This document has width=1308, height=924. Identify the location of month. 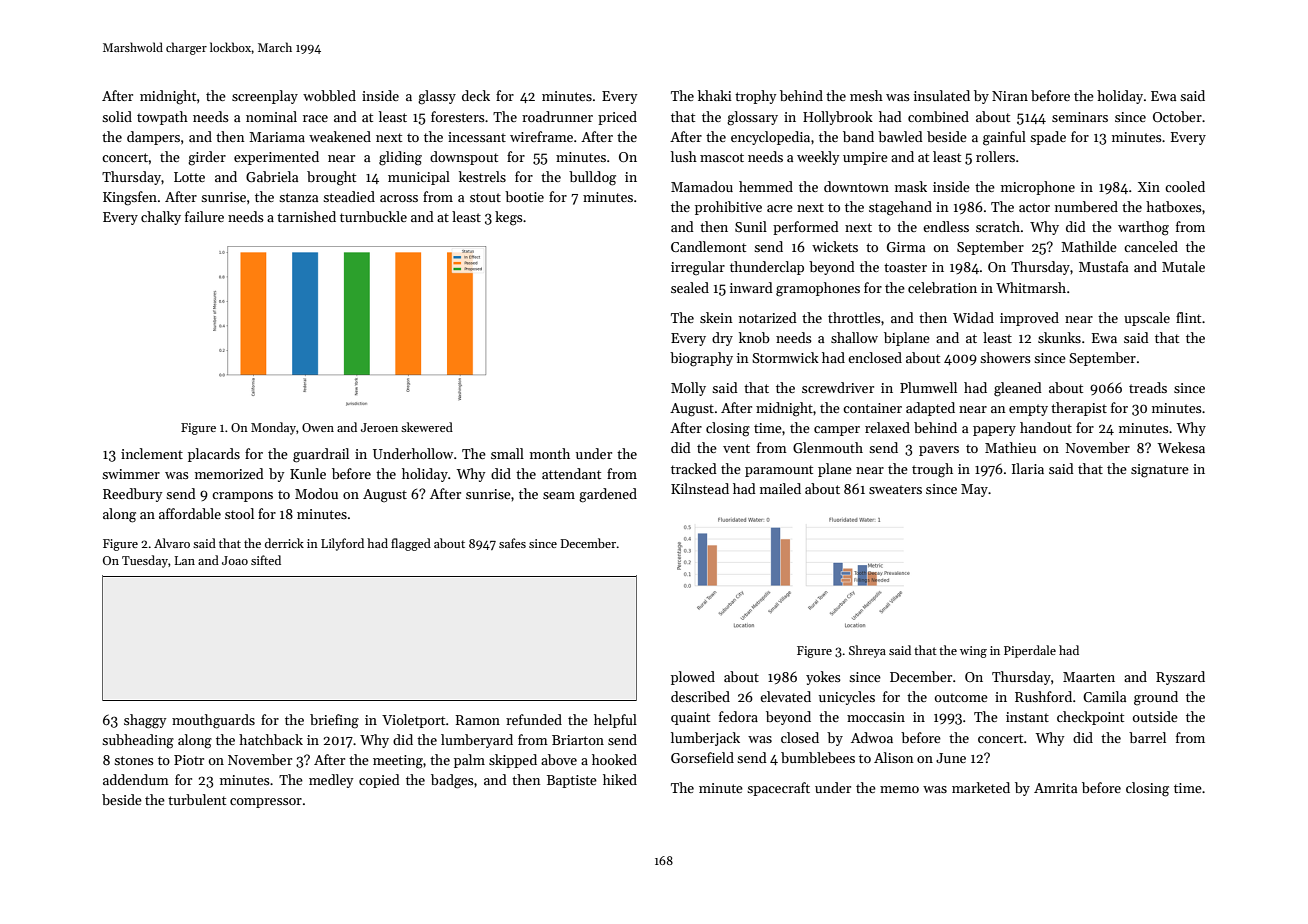
(550, 453).
